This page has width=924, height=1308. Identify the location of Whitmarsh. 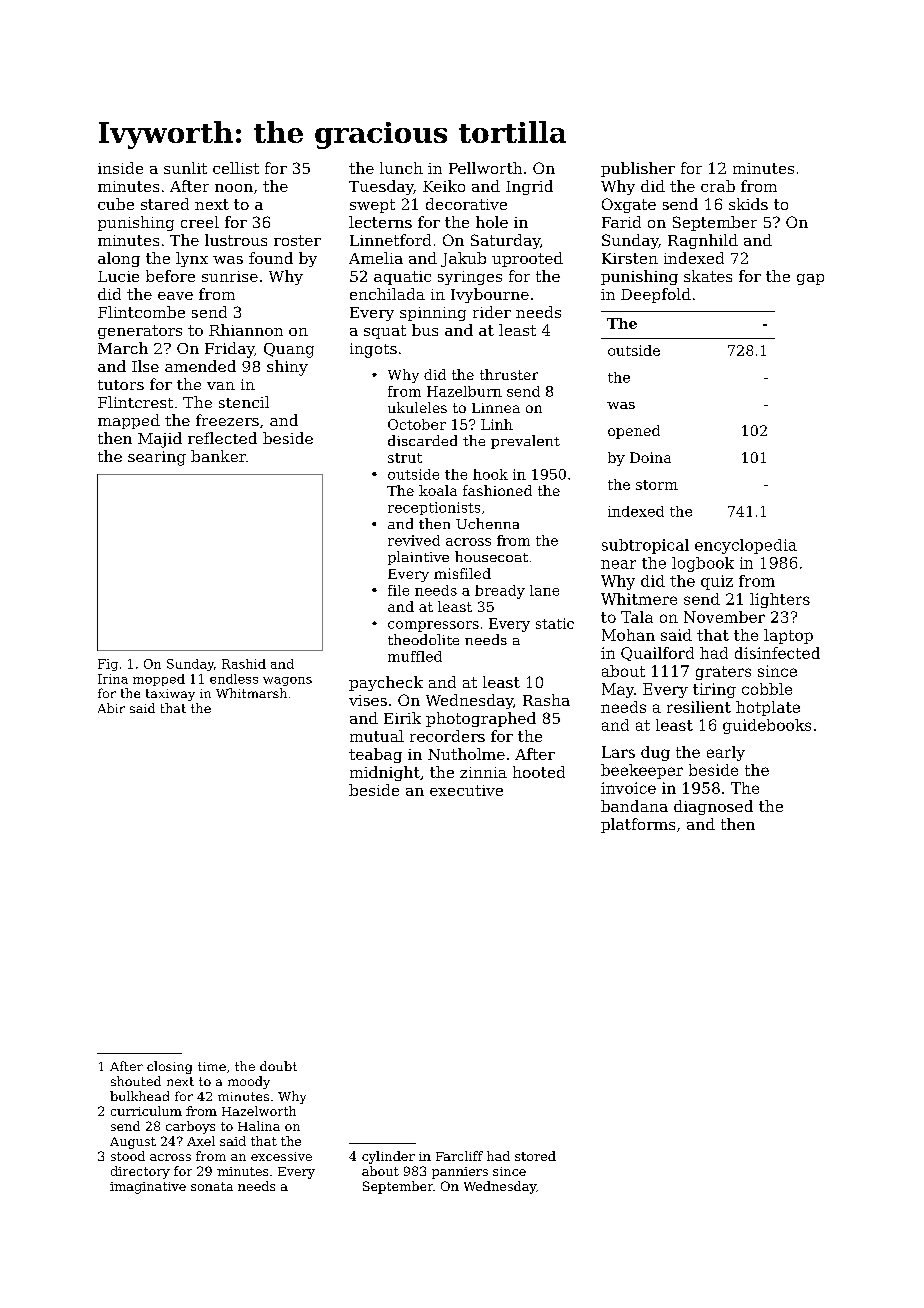
(251, 693).
